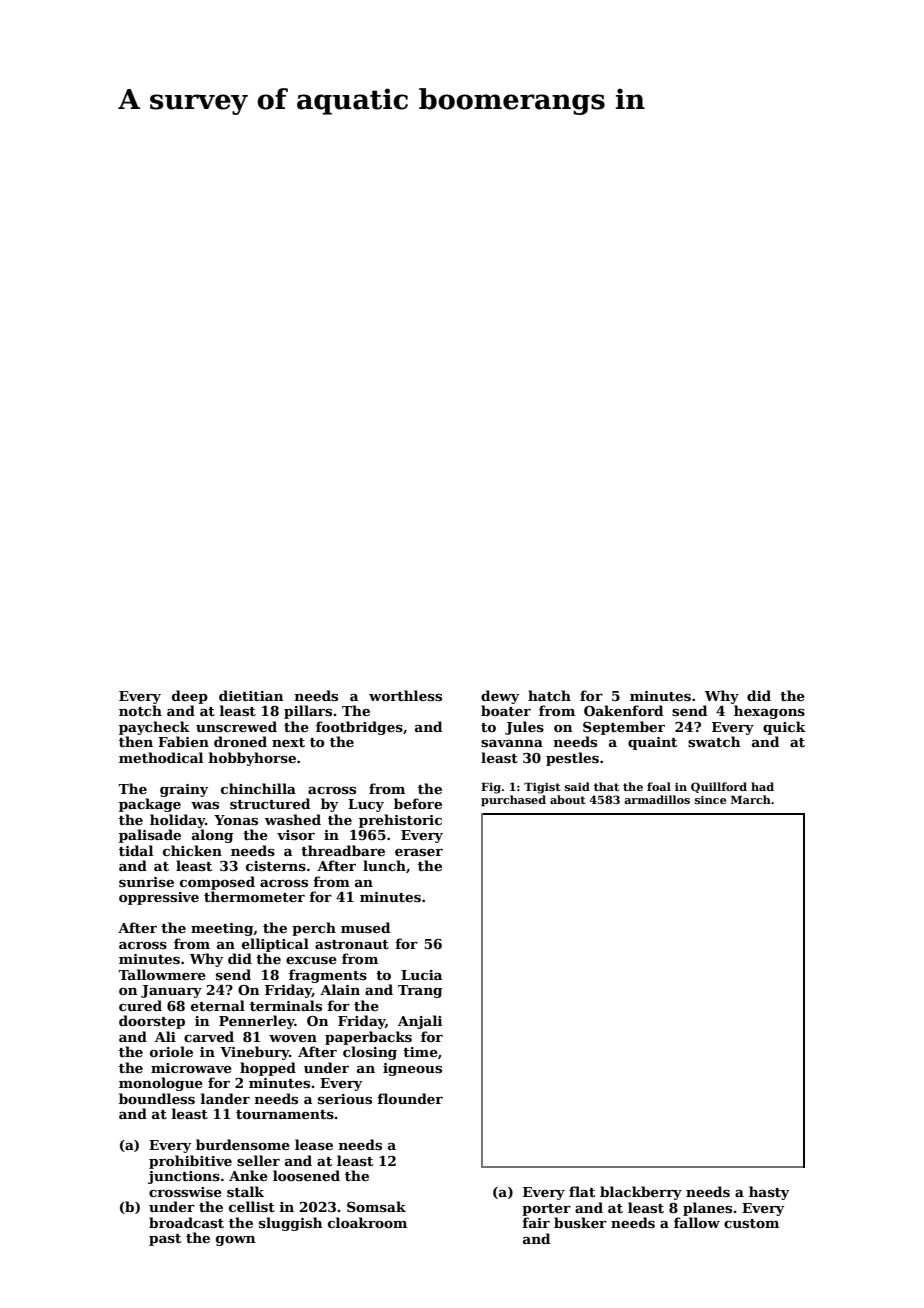  What do you see at coordinates (285, 1114) in the page?
I see `tournaments` at bounding box center [285, 1114].
